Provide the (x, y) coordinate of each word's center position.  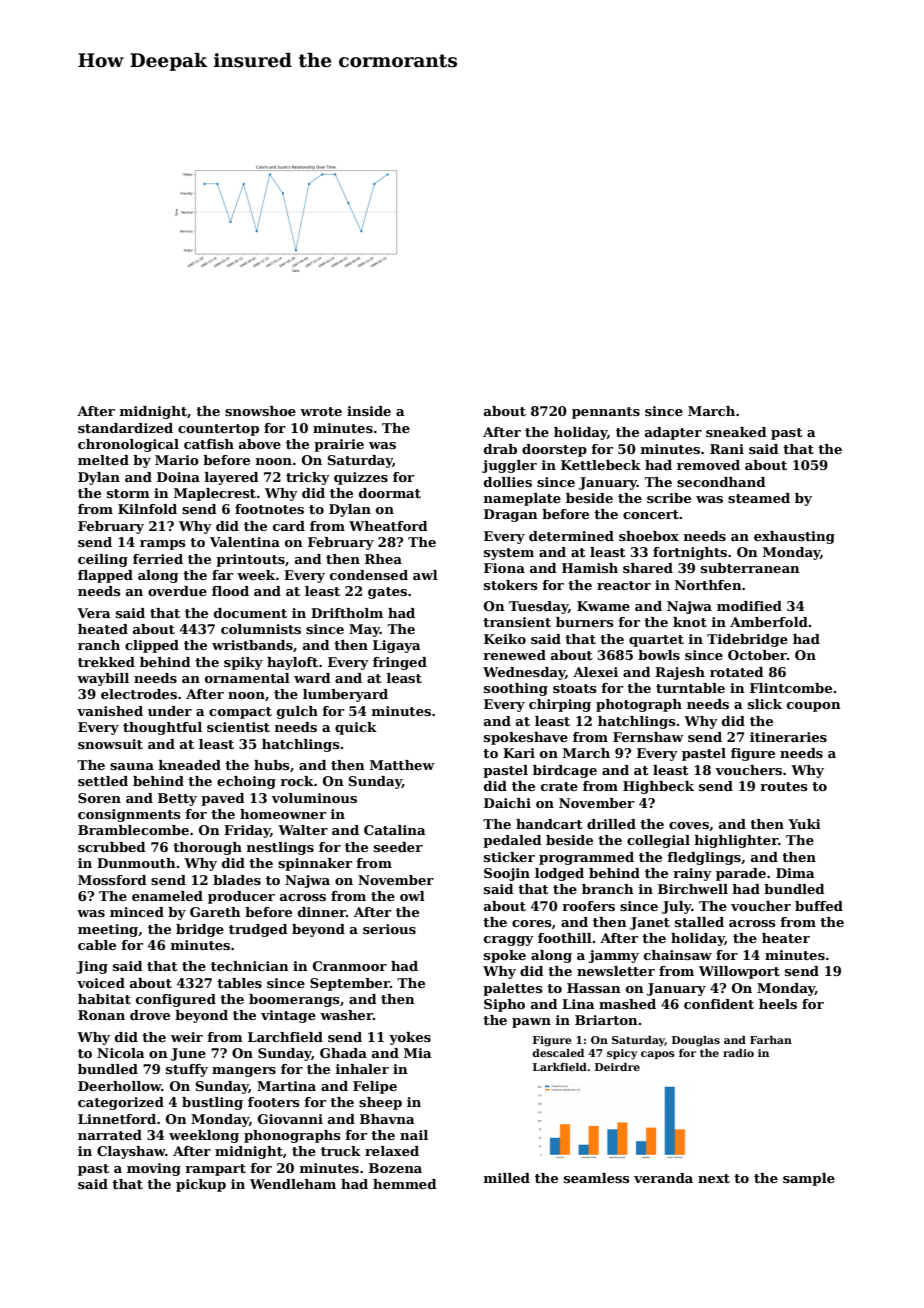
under (170, 711)
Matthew (402, 765)
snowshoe (260, 411)
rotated (737, 672)
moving (154, 1169)
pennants (606, 413)
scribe (669, 498)
